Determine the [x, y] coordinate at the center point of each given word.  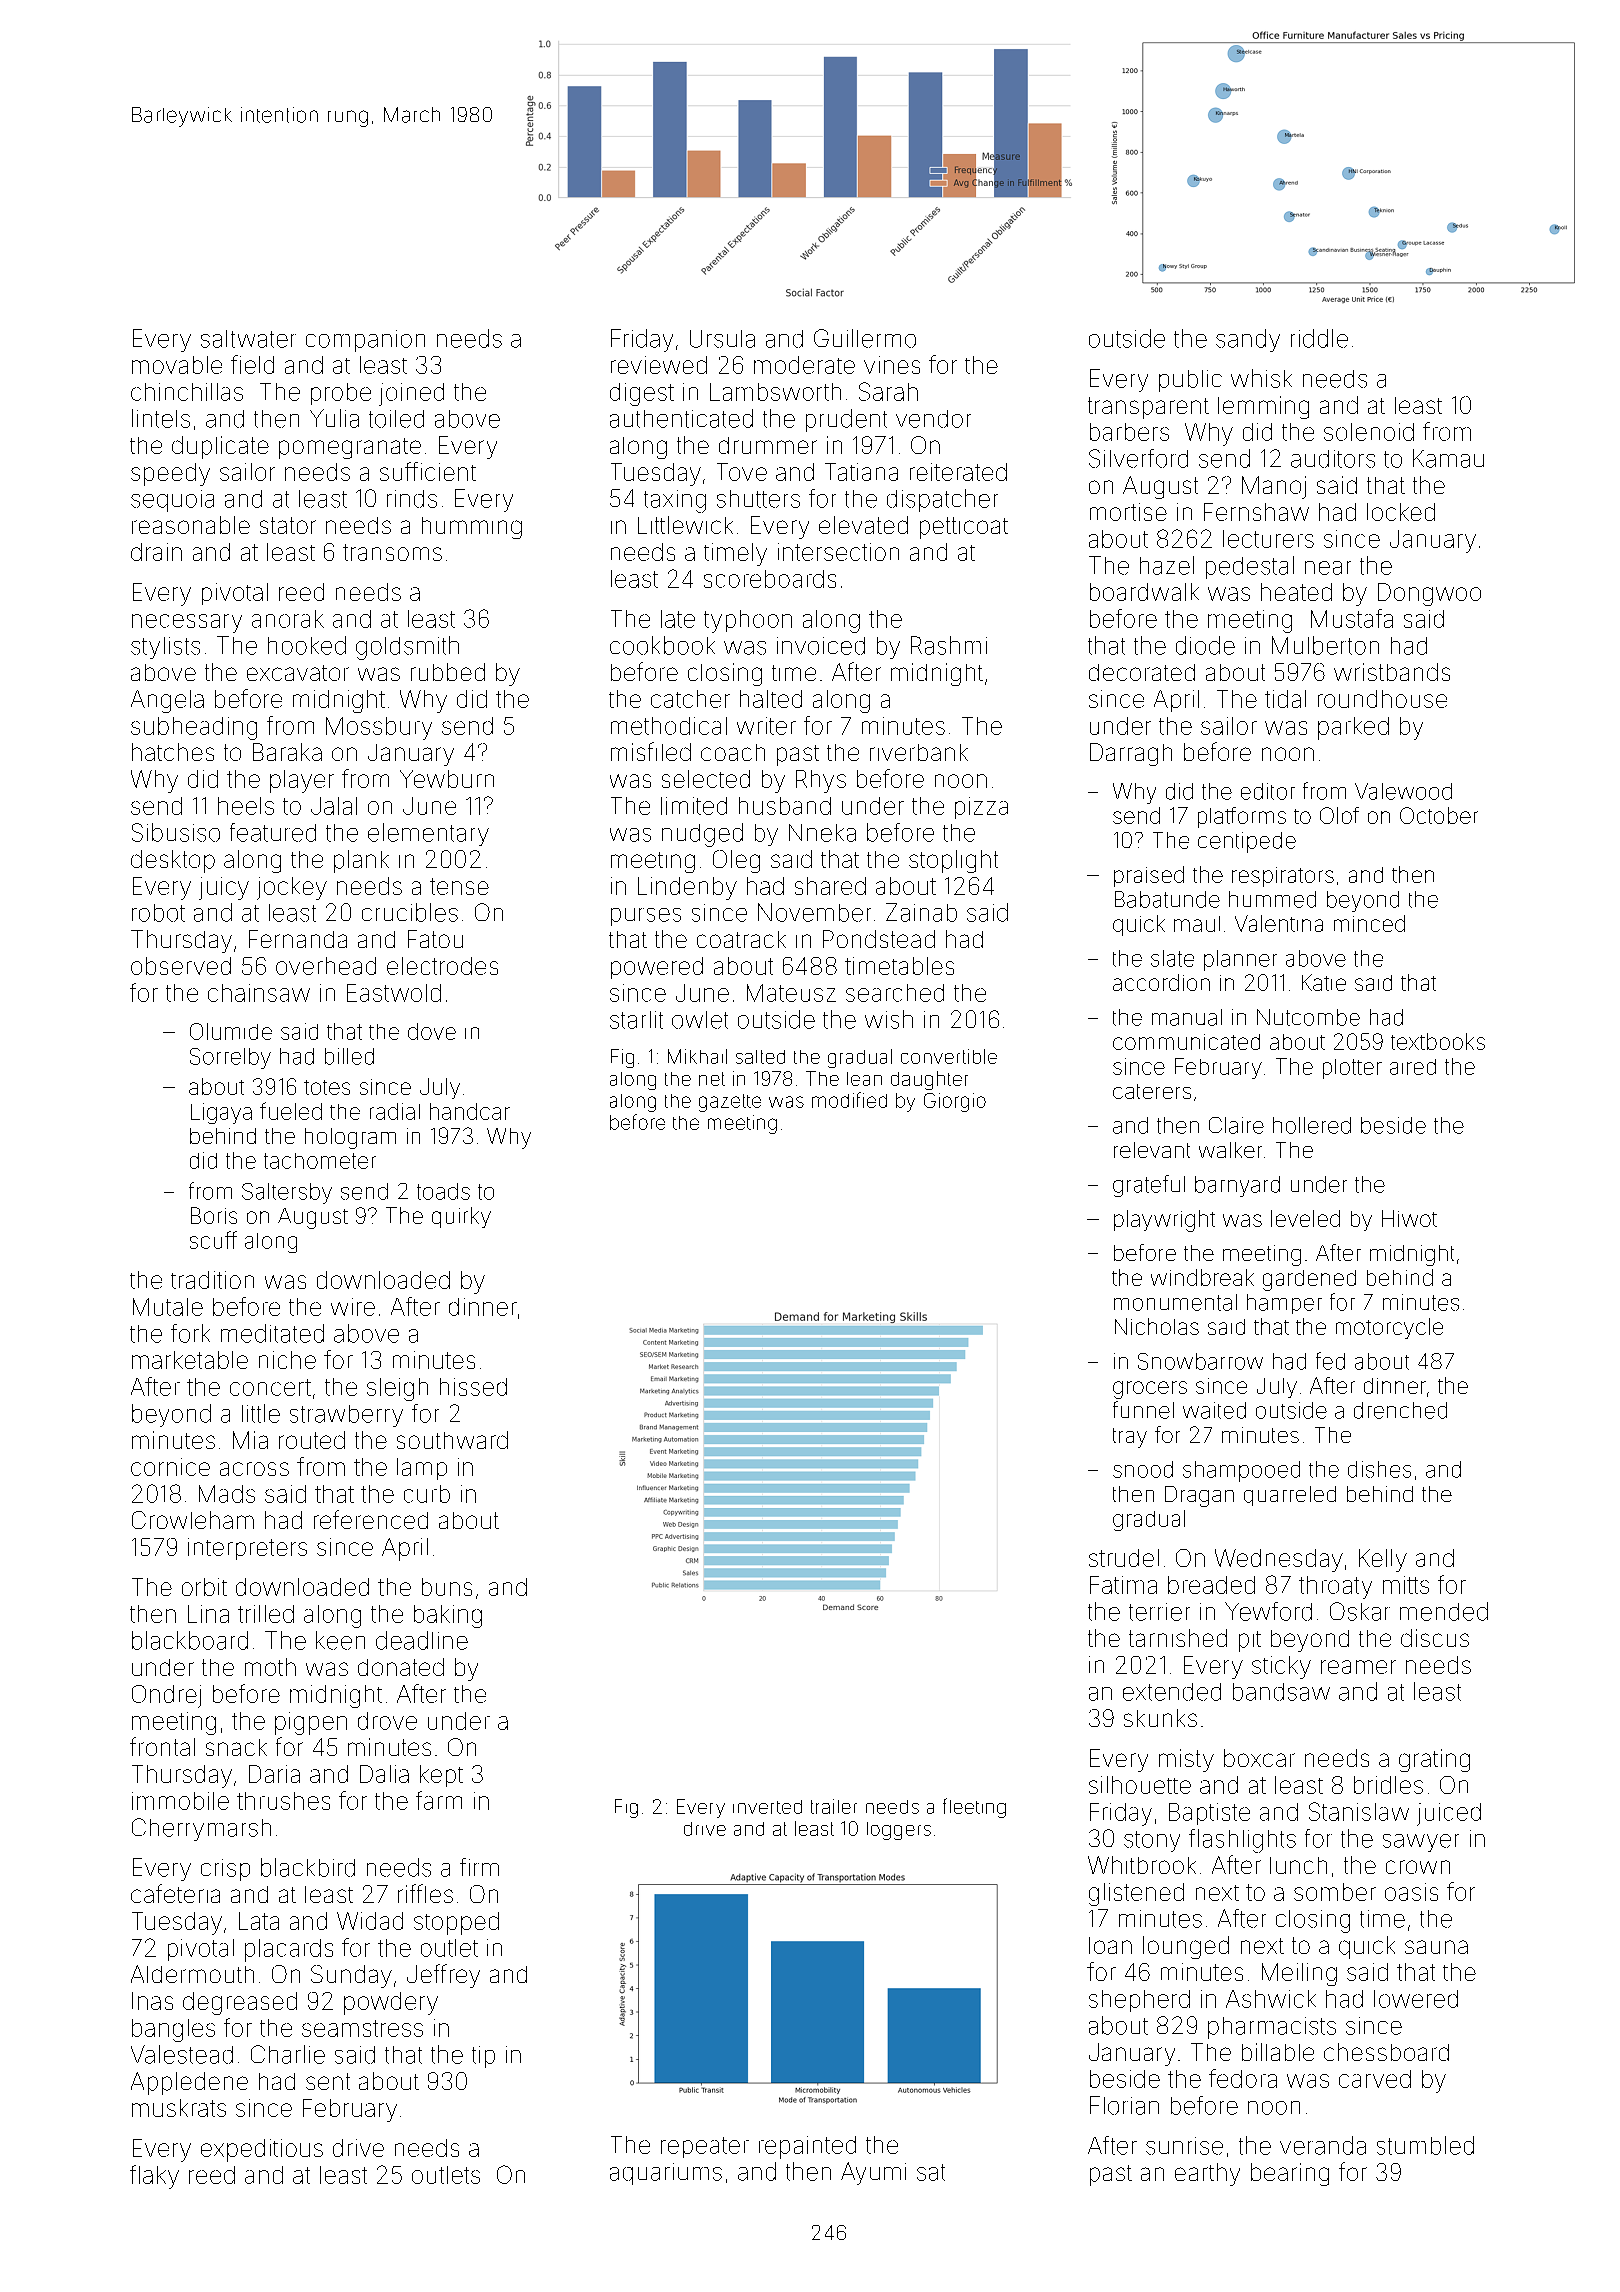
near [1328, 568]
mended [1444, 1611]
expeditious [262, 2150]
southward [452, 1440]
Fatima [1123, 1585]
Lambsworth [775, 392]
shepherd [1139, 2001]
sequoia [172, 501]
